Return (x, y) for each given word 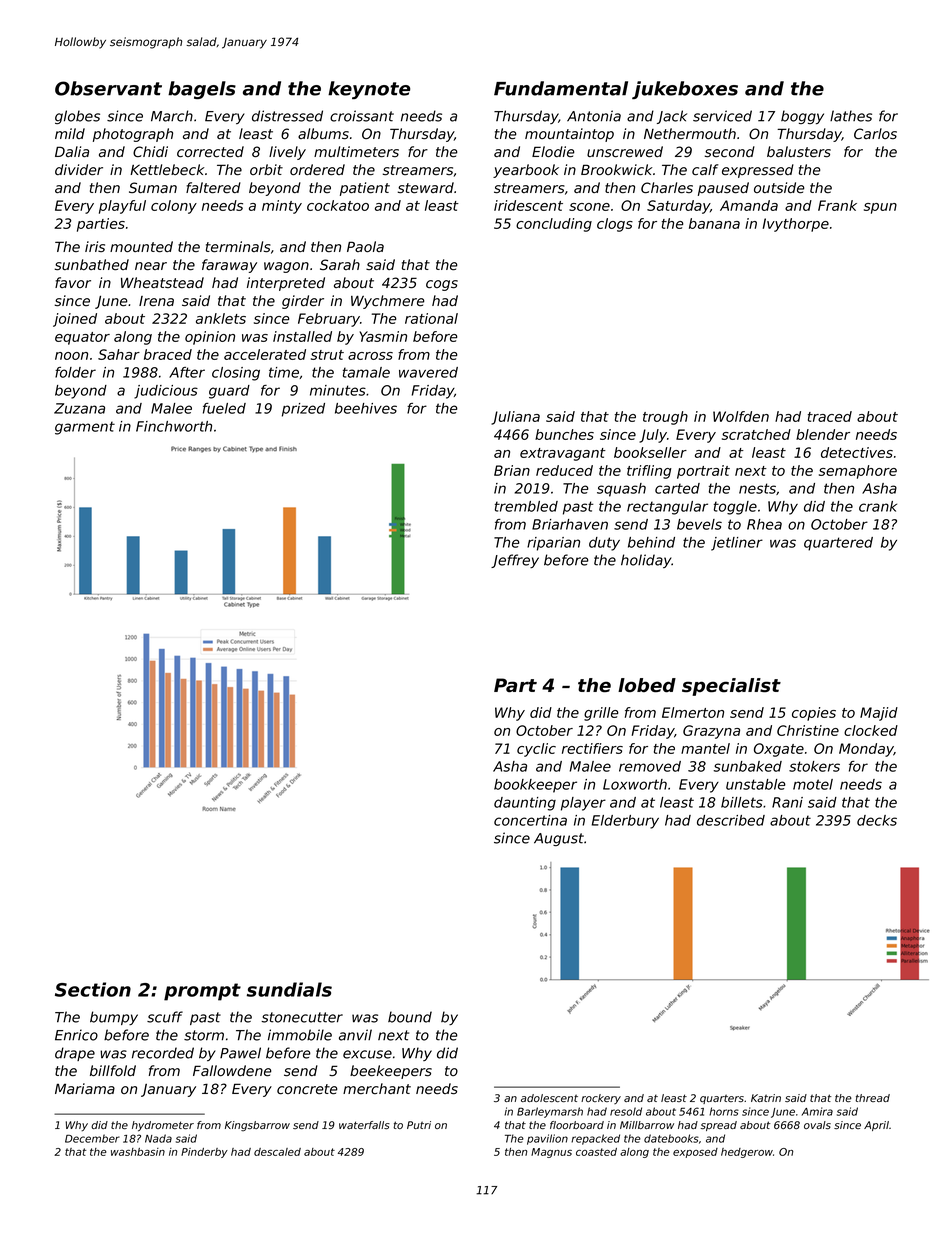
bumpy (114, 1018)
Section (93, 989)
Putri (419, 1125)
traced (830, 416)
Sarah (340, 264)
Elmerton (693, 712)
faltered (213, 188)
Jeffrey (515, 561)
